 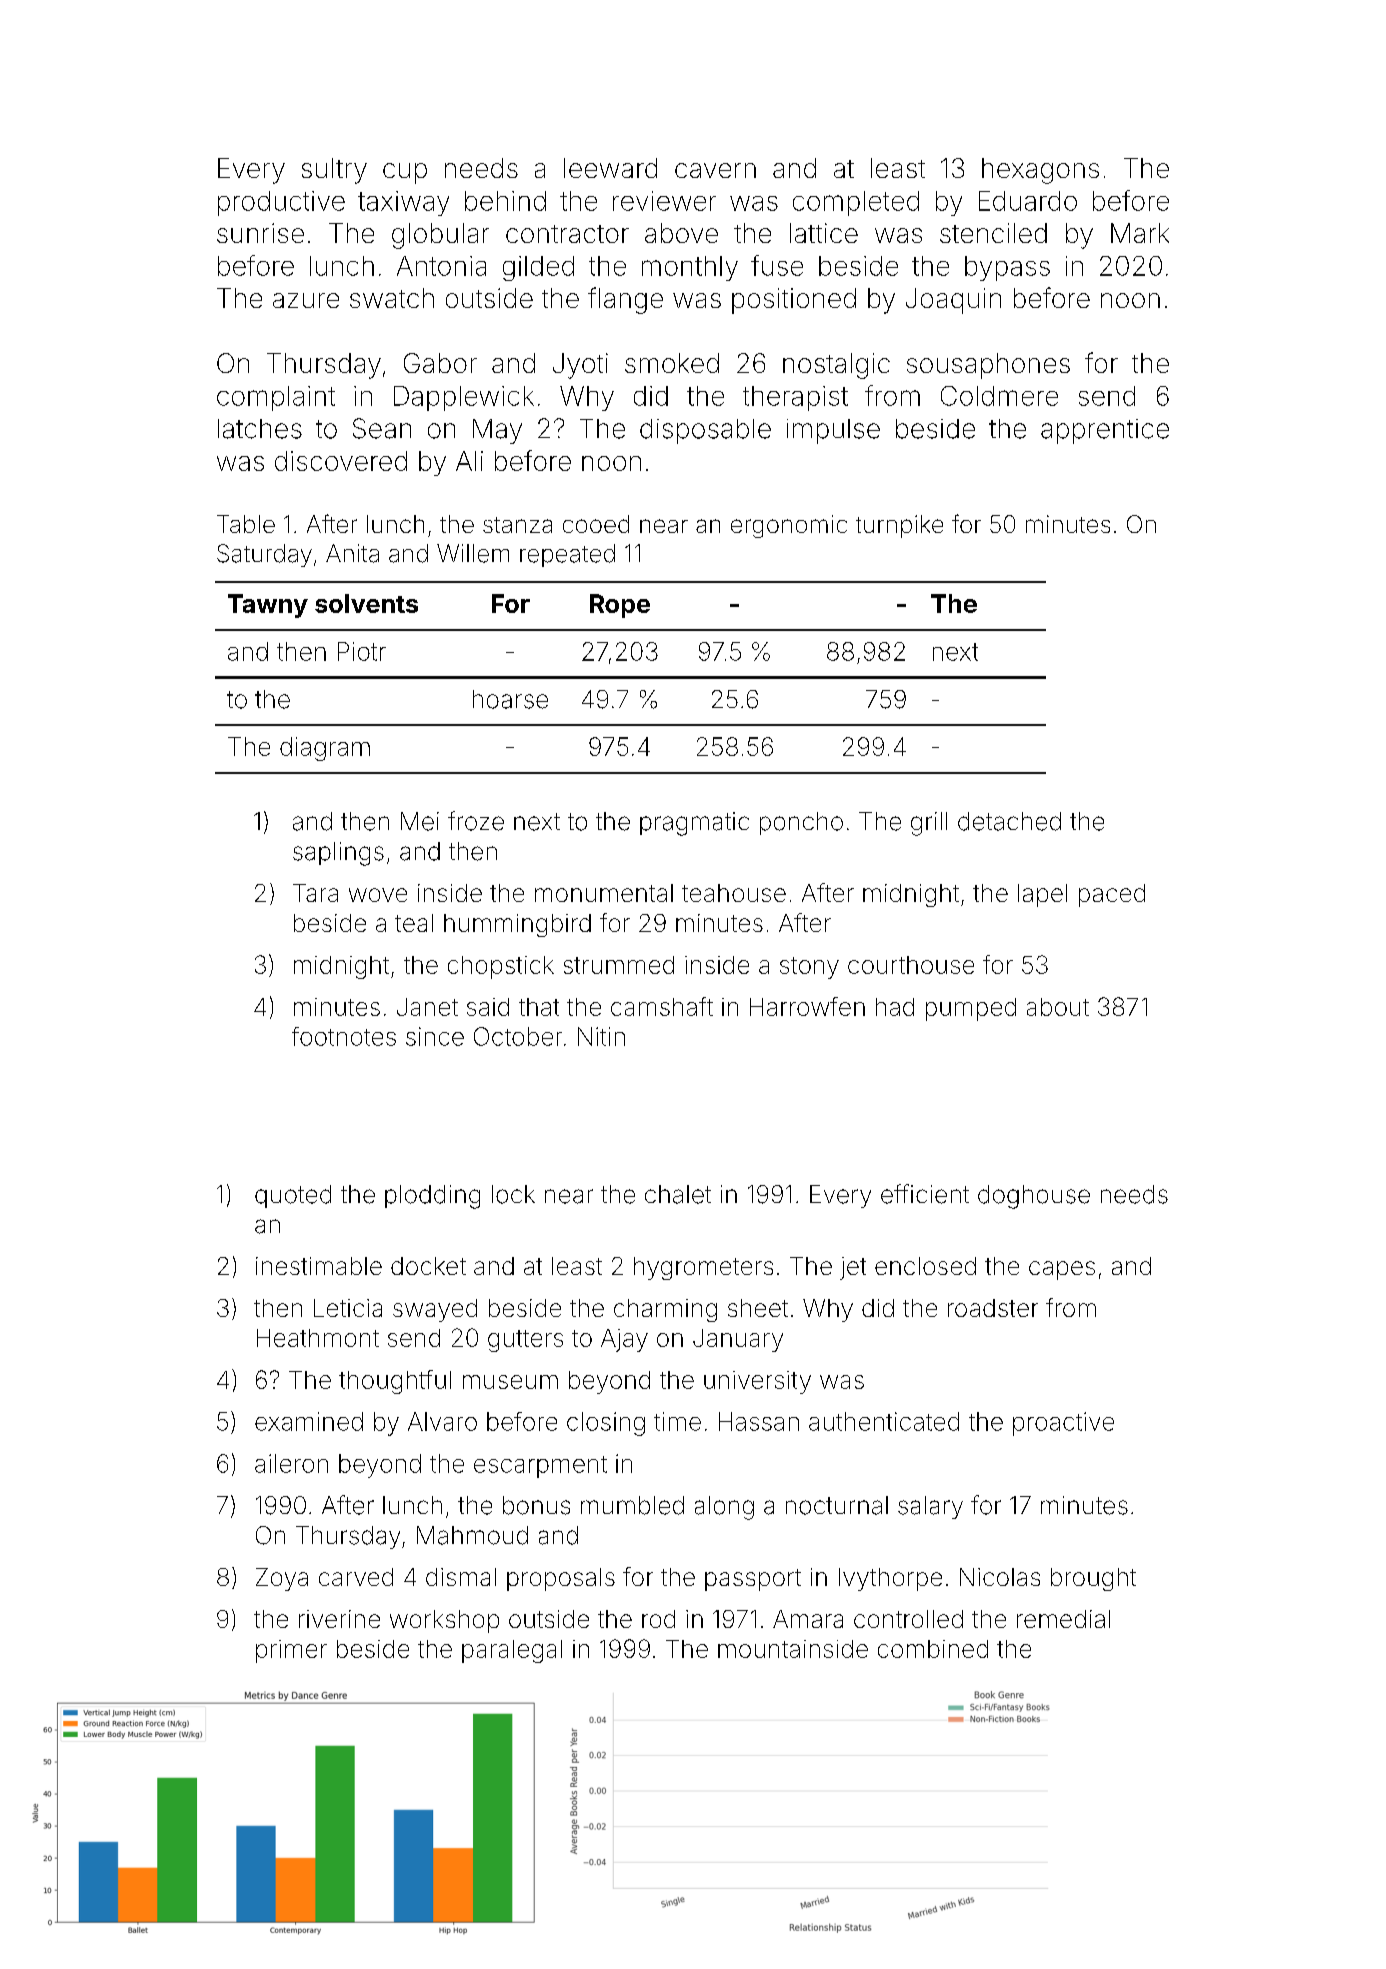 What do you see at coordinates (334, 171) in the image?
I see `sultry` at bounding box center [334, 171].
